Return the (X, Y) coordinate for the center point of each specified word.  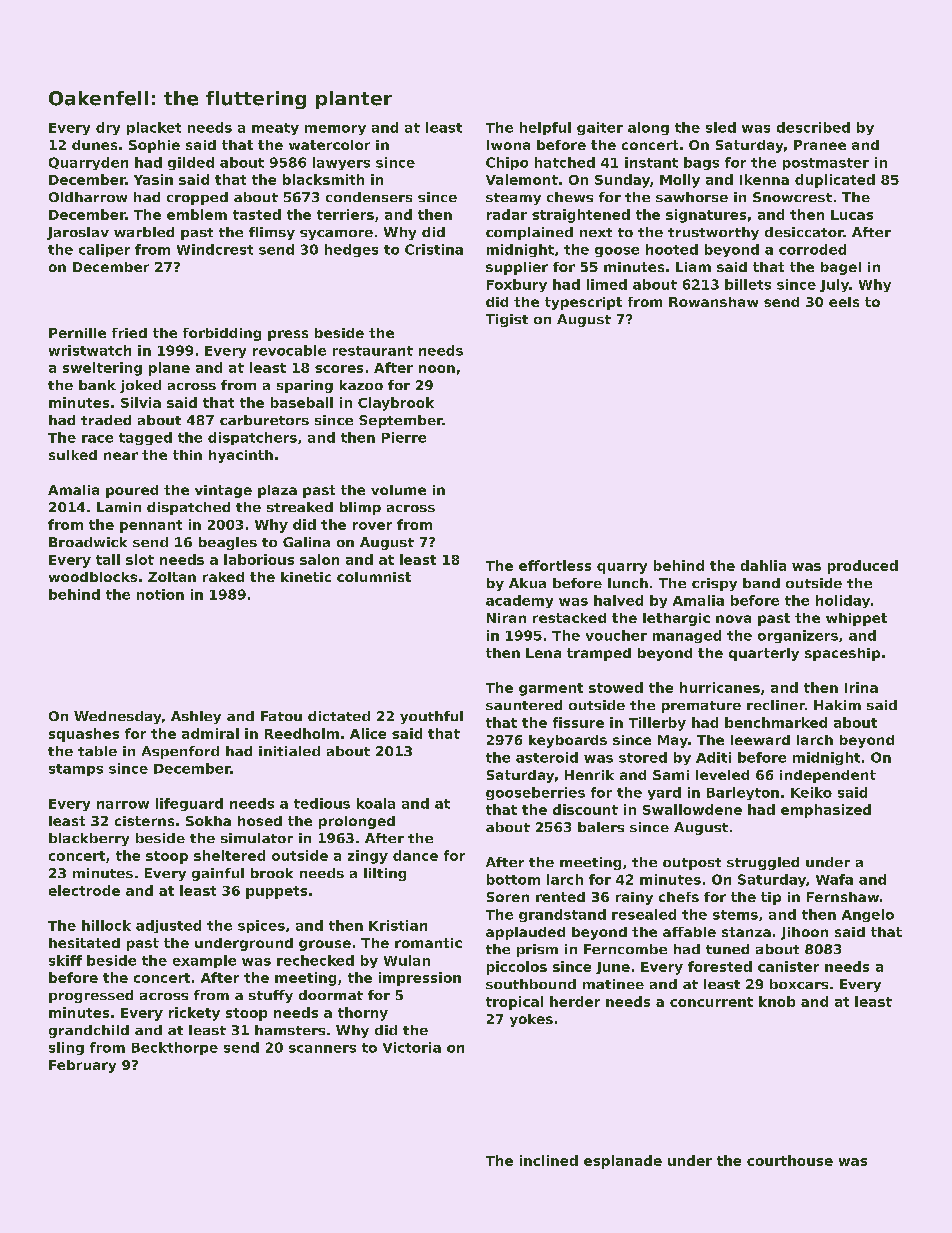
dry (108, 128)
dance (415, 855)
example (204, 961)
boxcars (799, 984)
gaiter (600, 128)
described (813, 127)
